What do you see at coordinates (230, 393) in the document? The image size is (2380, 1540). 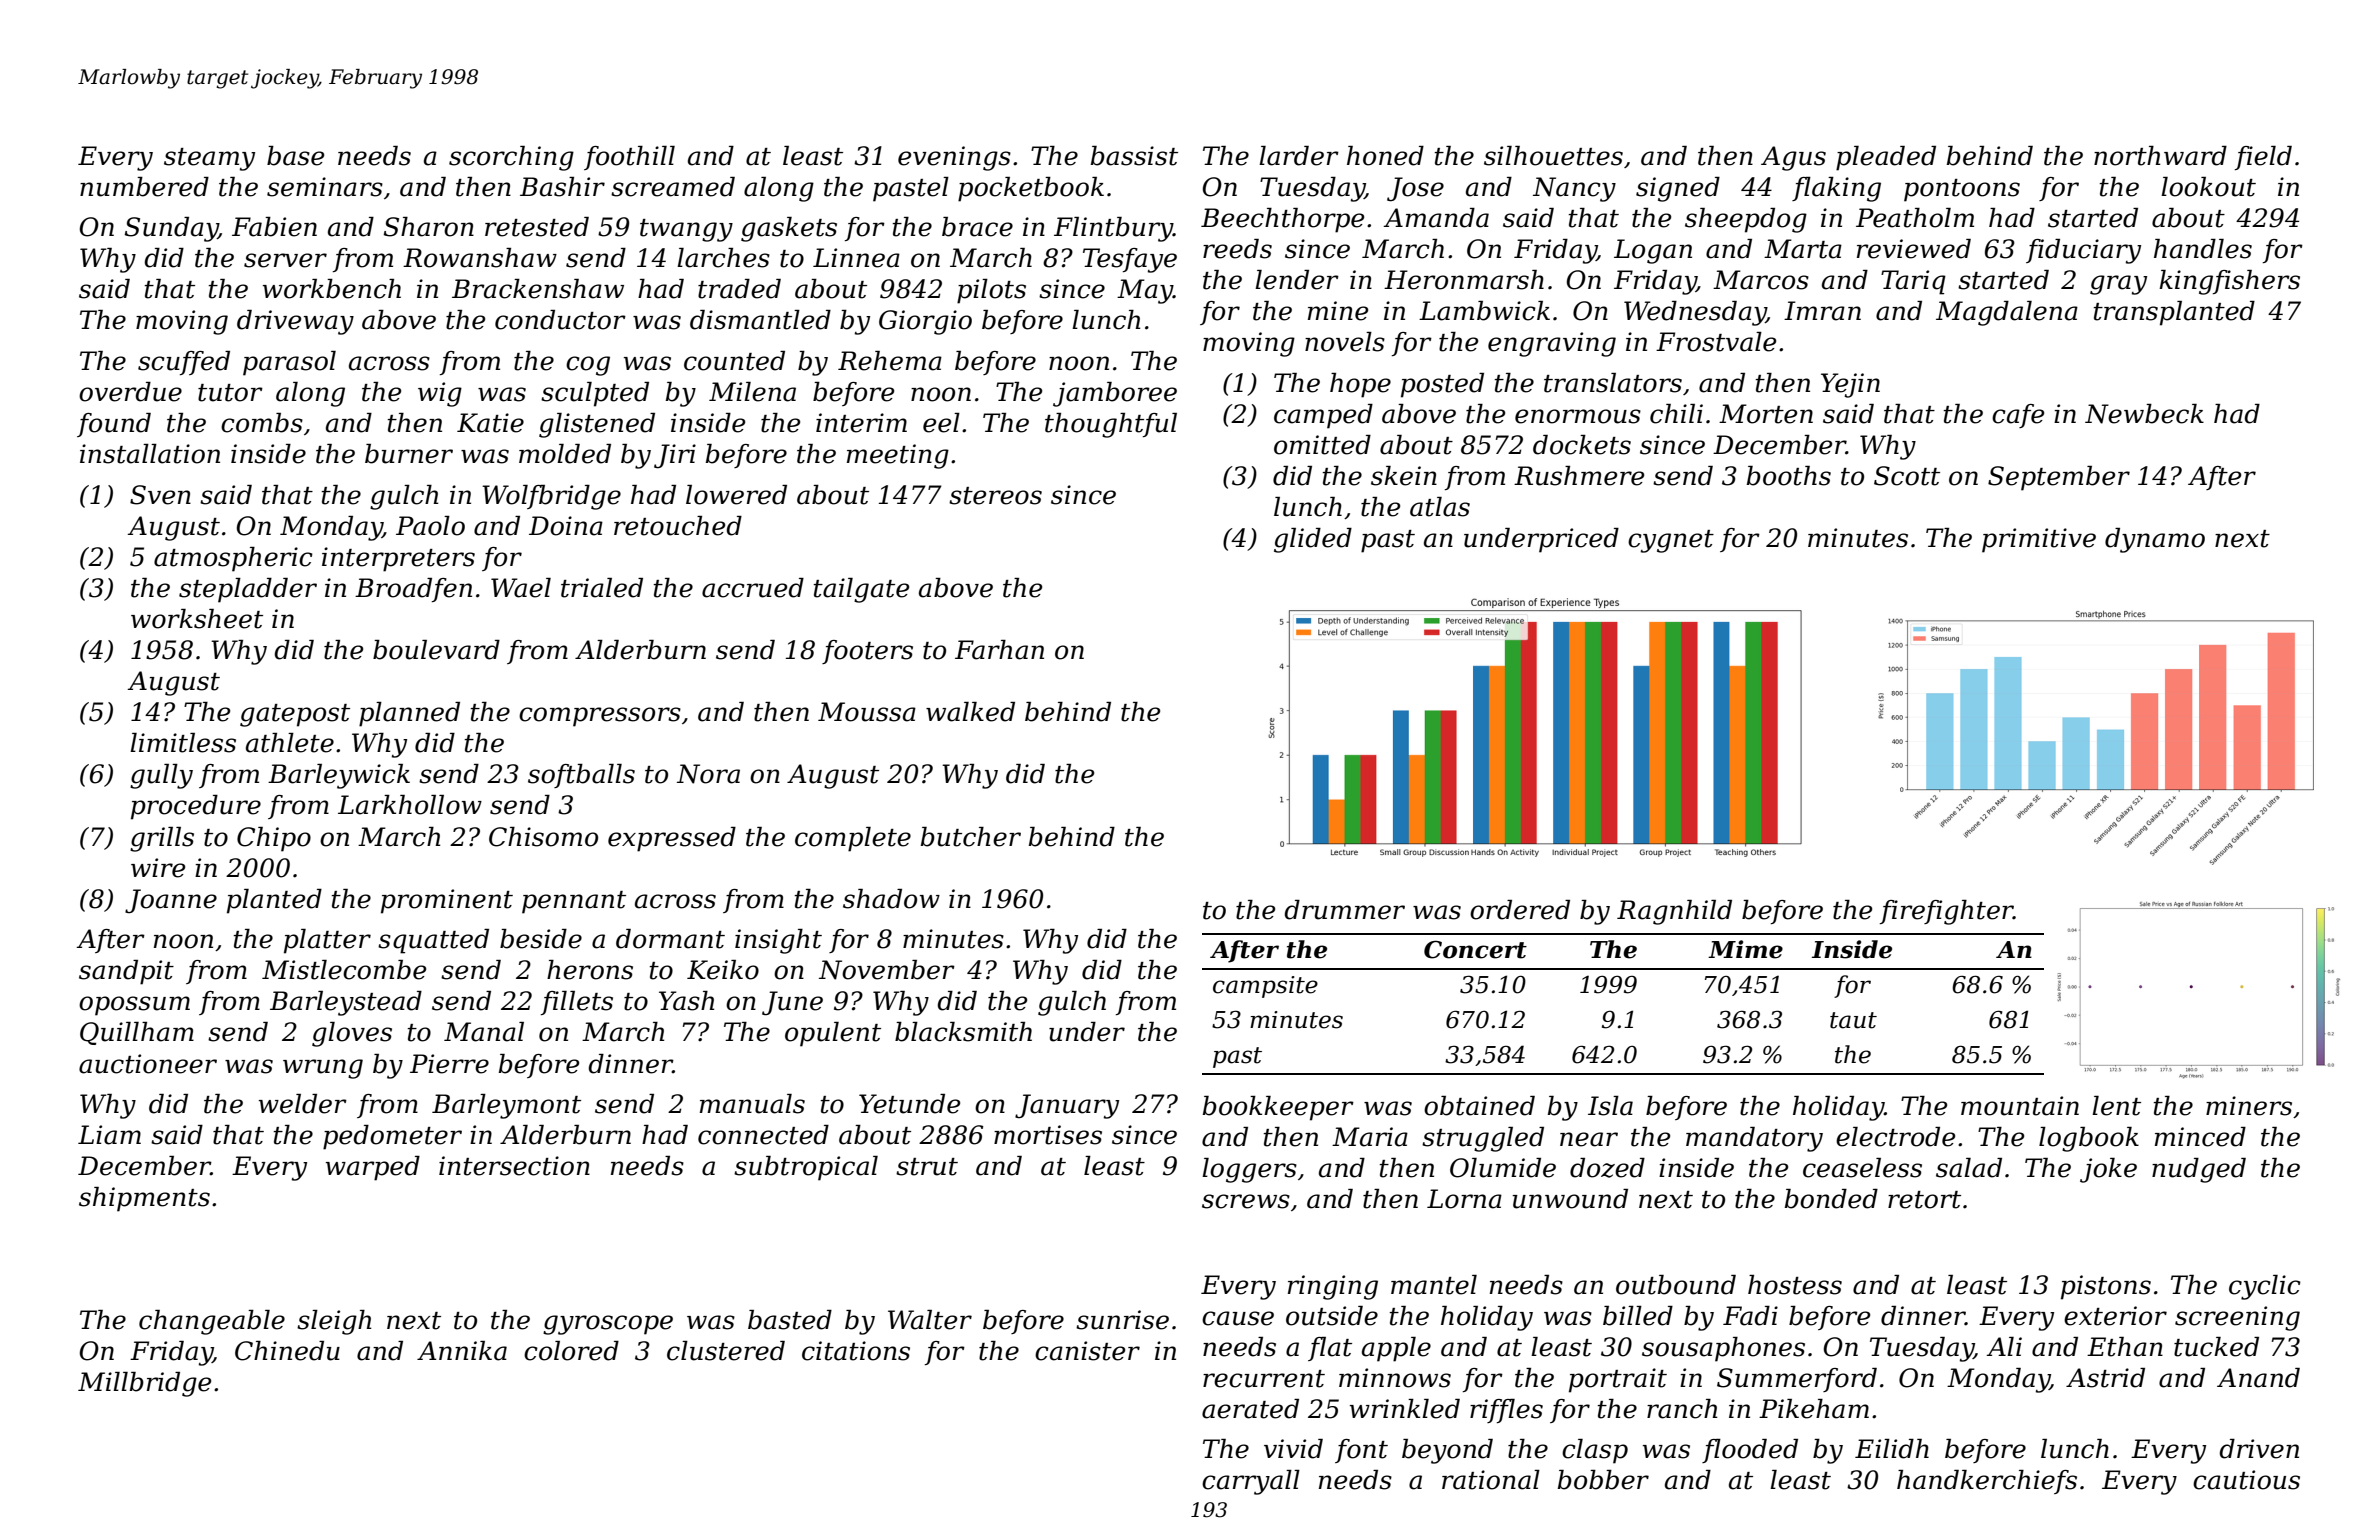 I see `tutor` at bounding box center [230, 393].
